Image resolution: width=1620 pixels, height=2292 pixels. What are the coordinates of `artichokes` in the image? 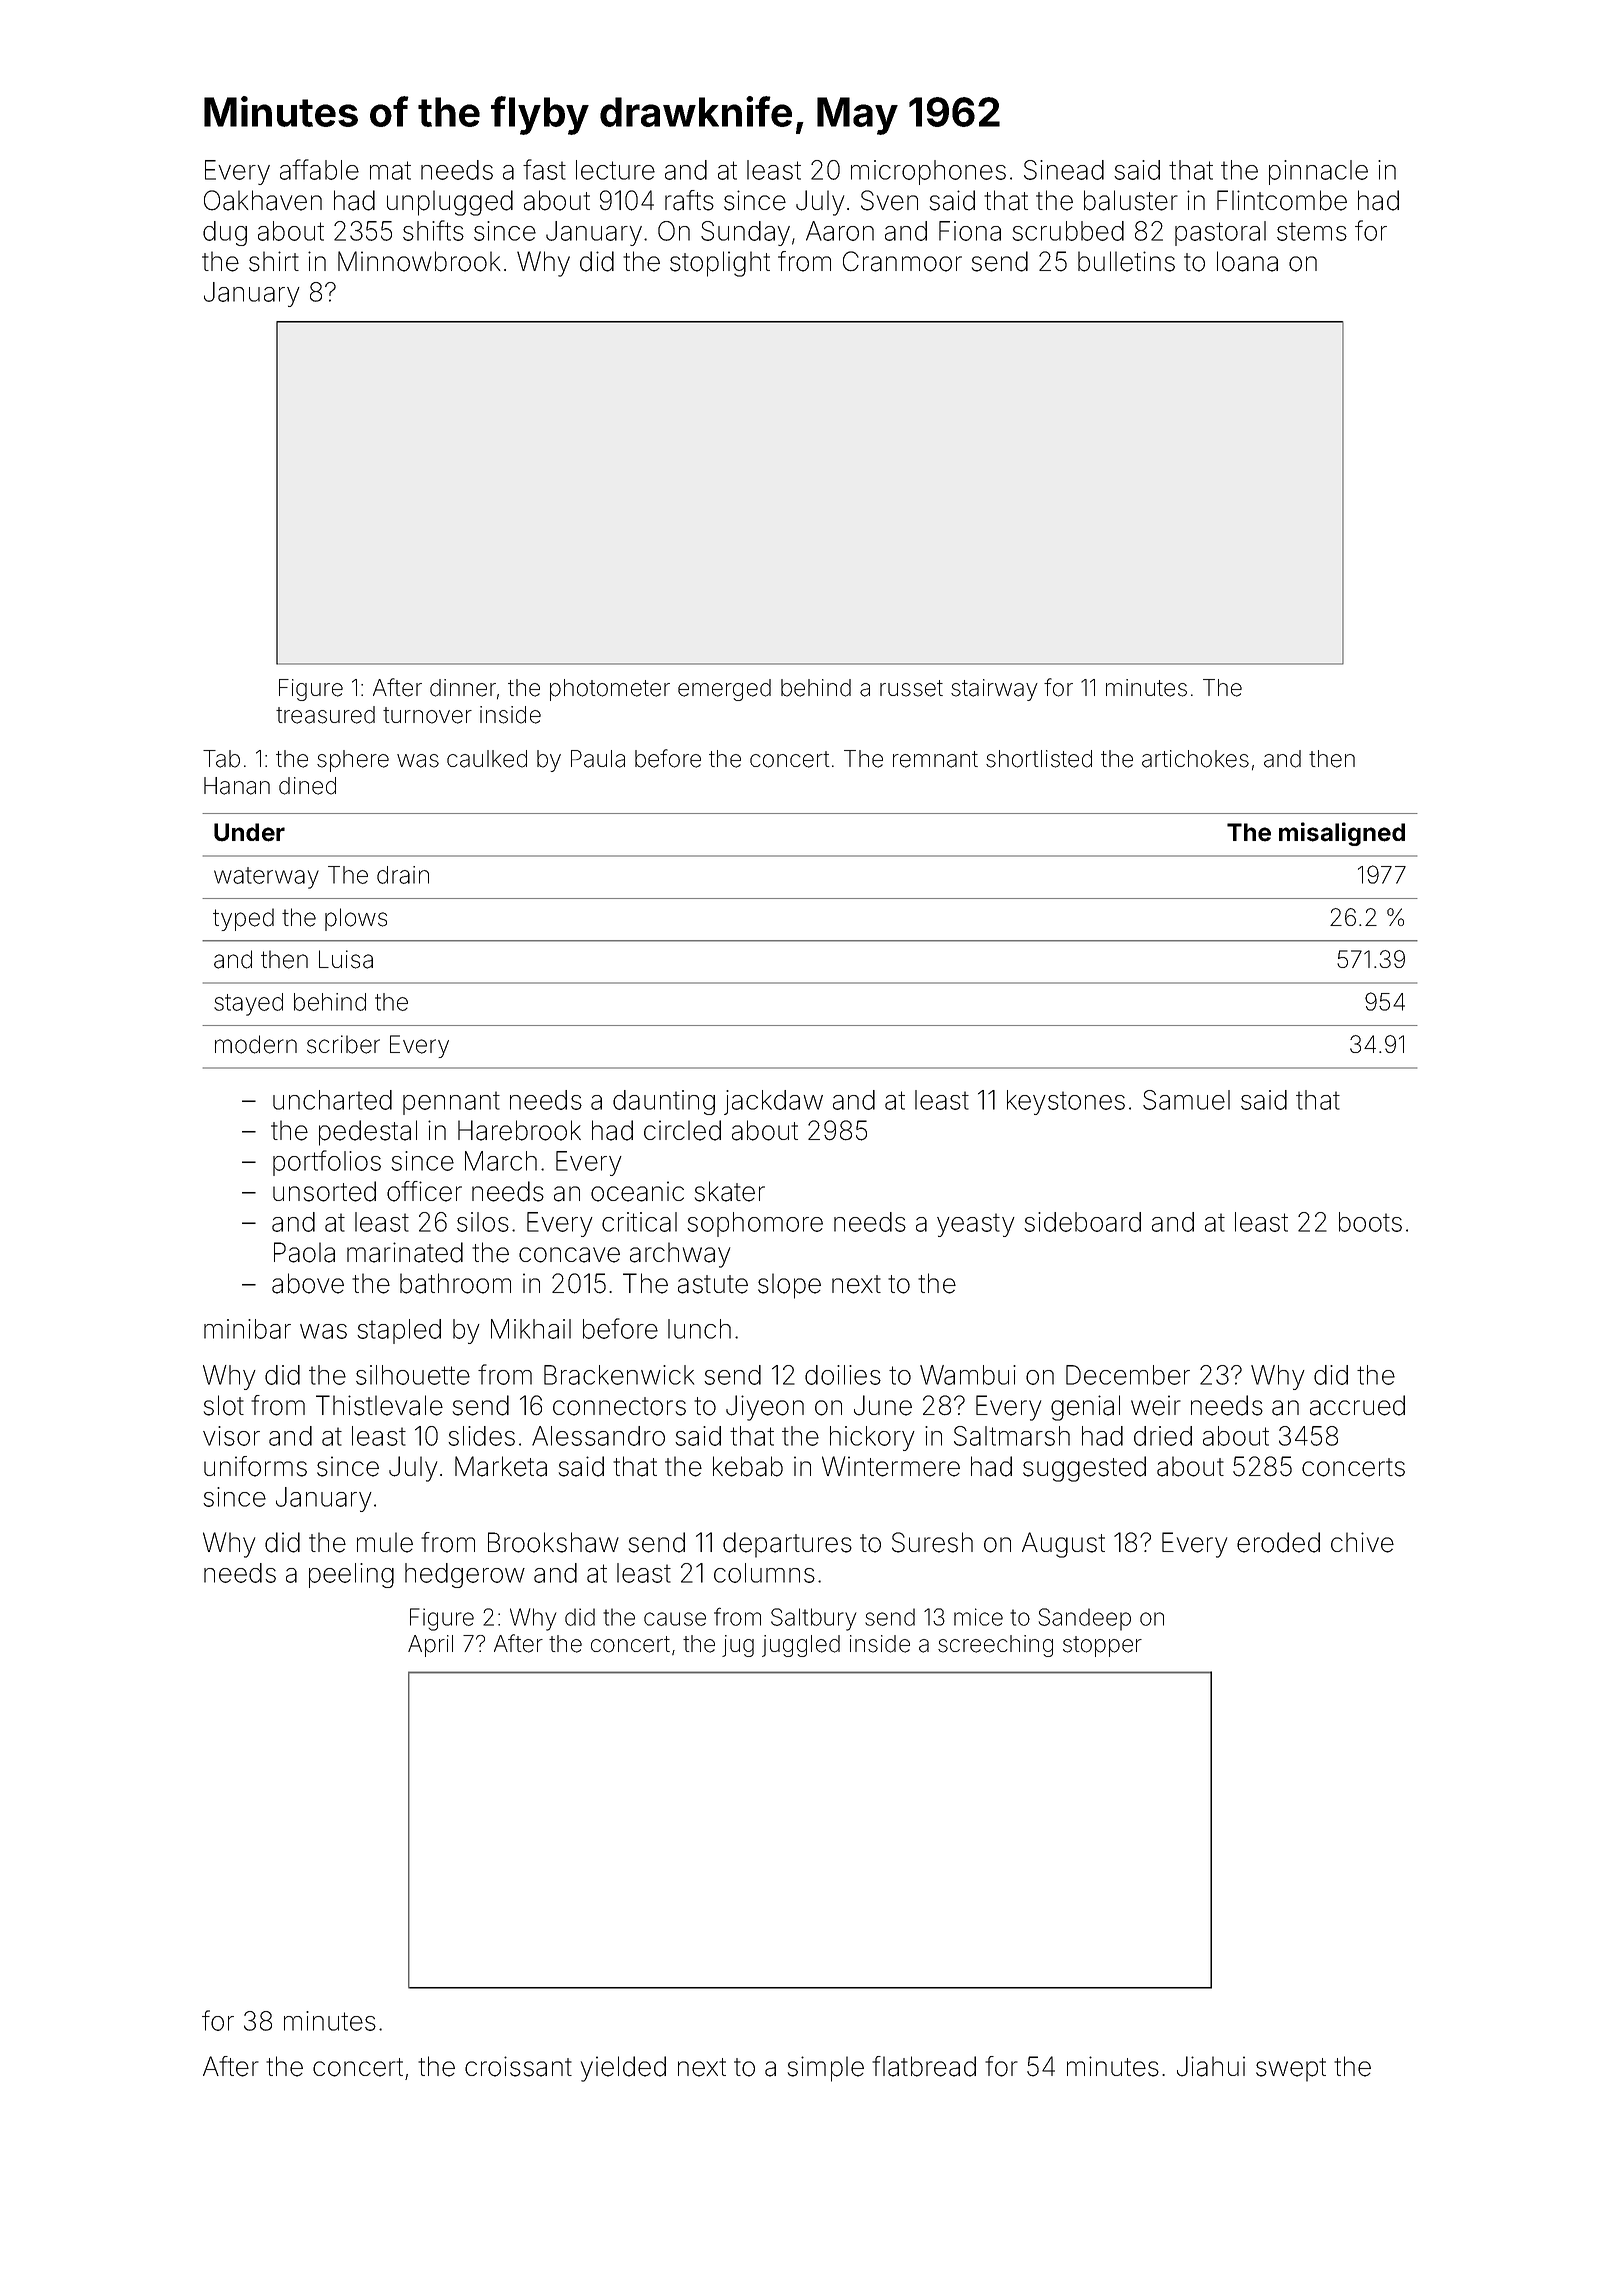 It's located at (1195, 759).
